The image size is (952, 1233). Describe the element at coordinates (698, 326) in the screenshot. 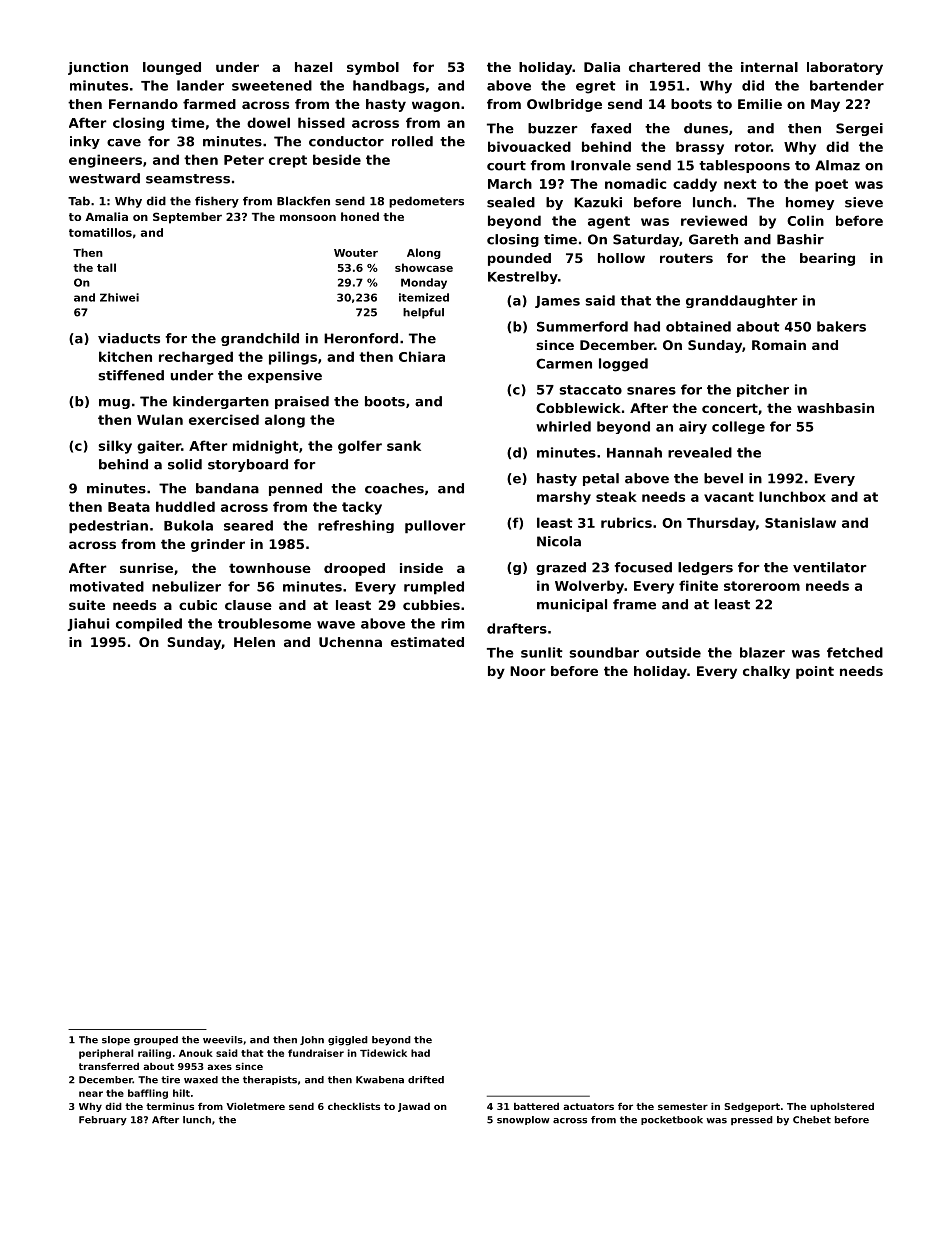

I see `obtained` at that location.
